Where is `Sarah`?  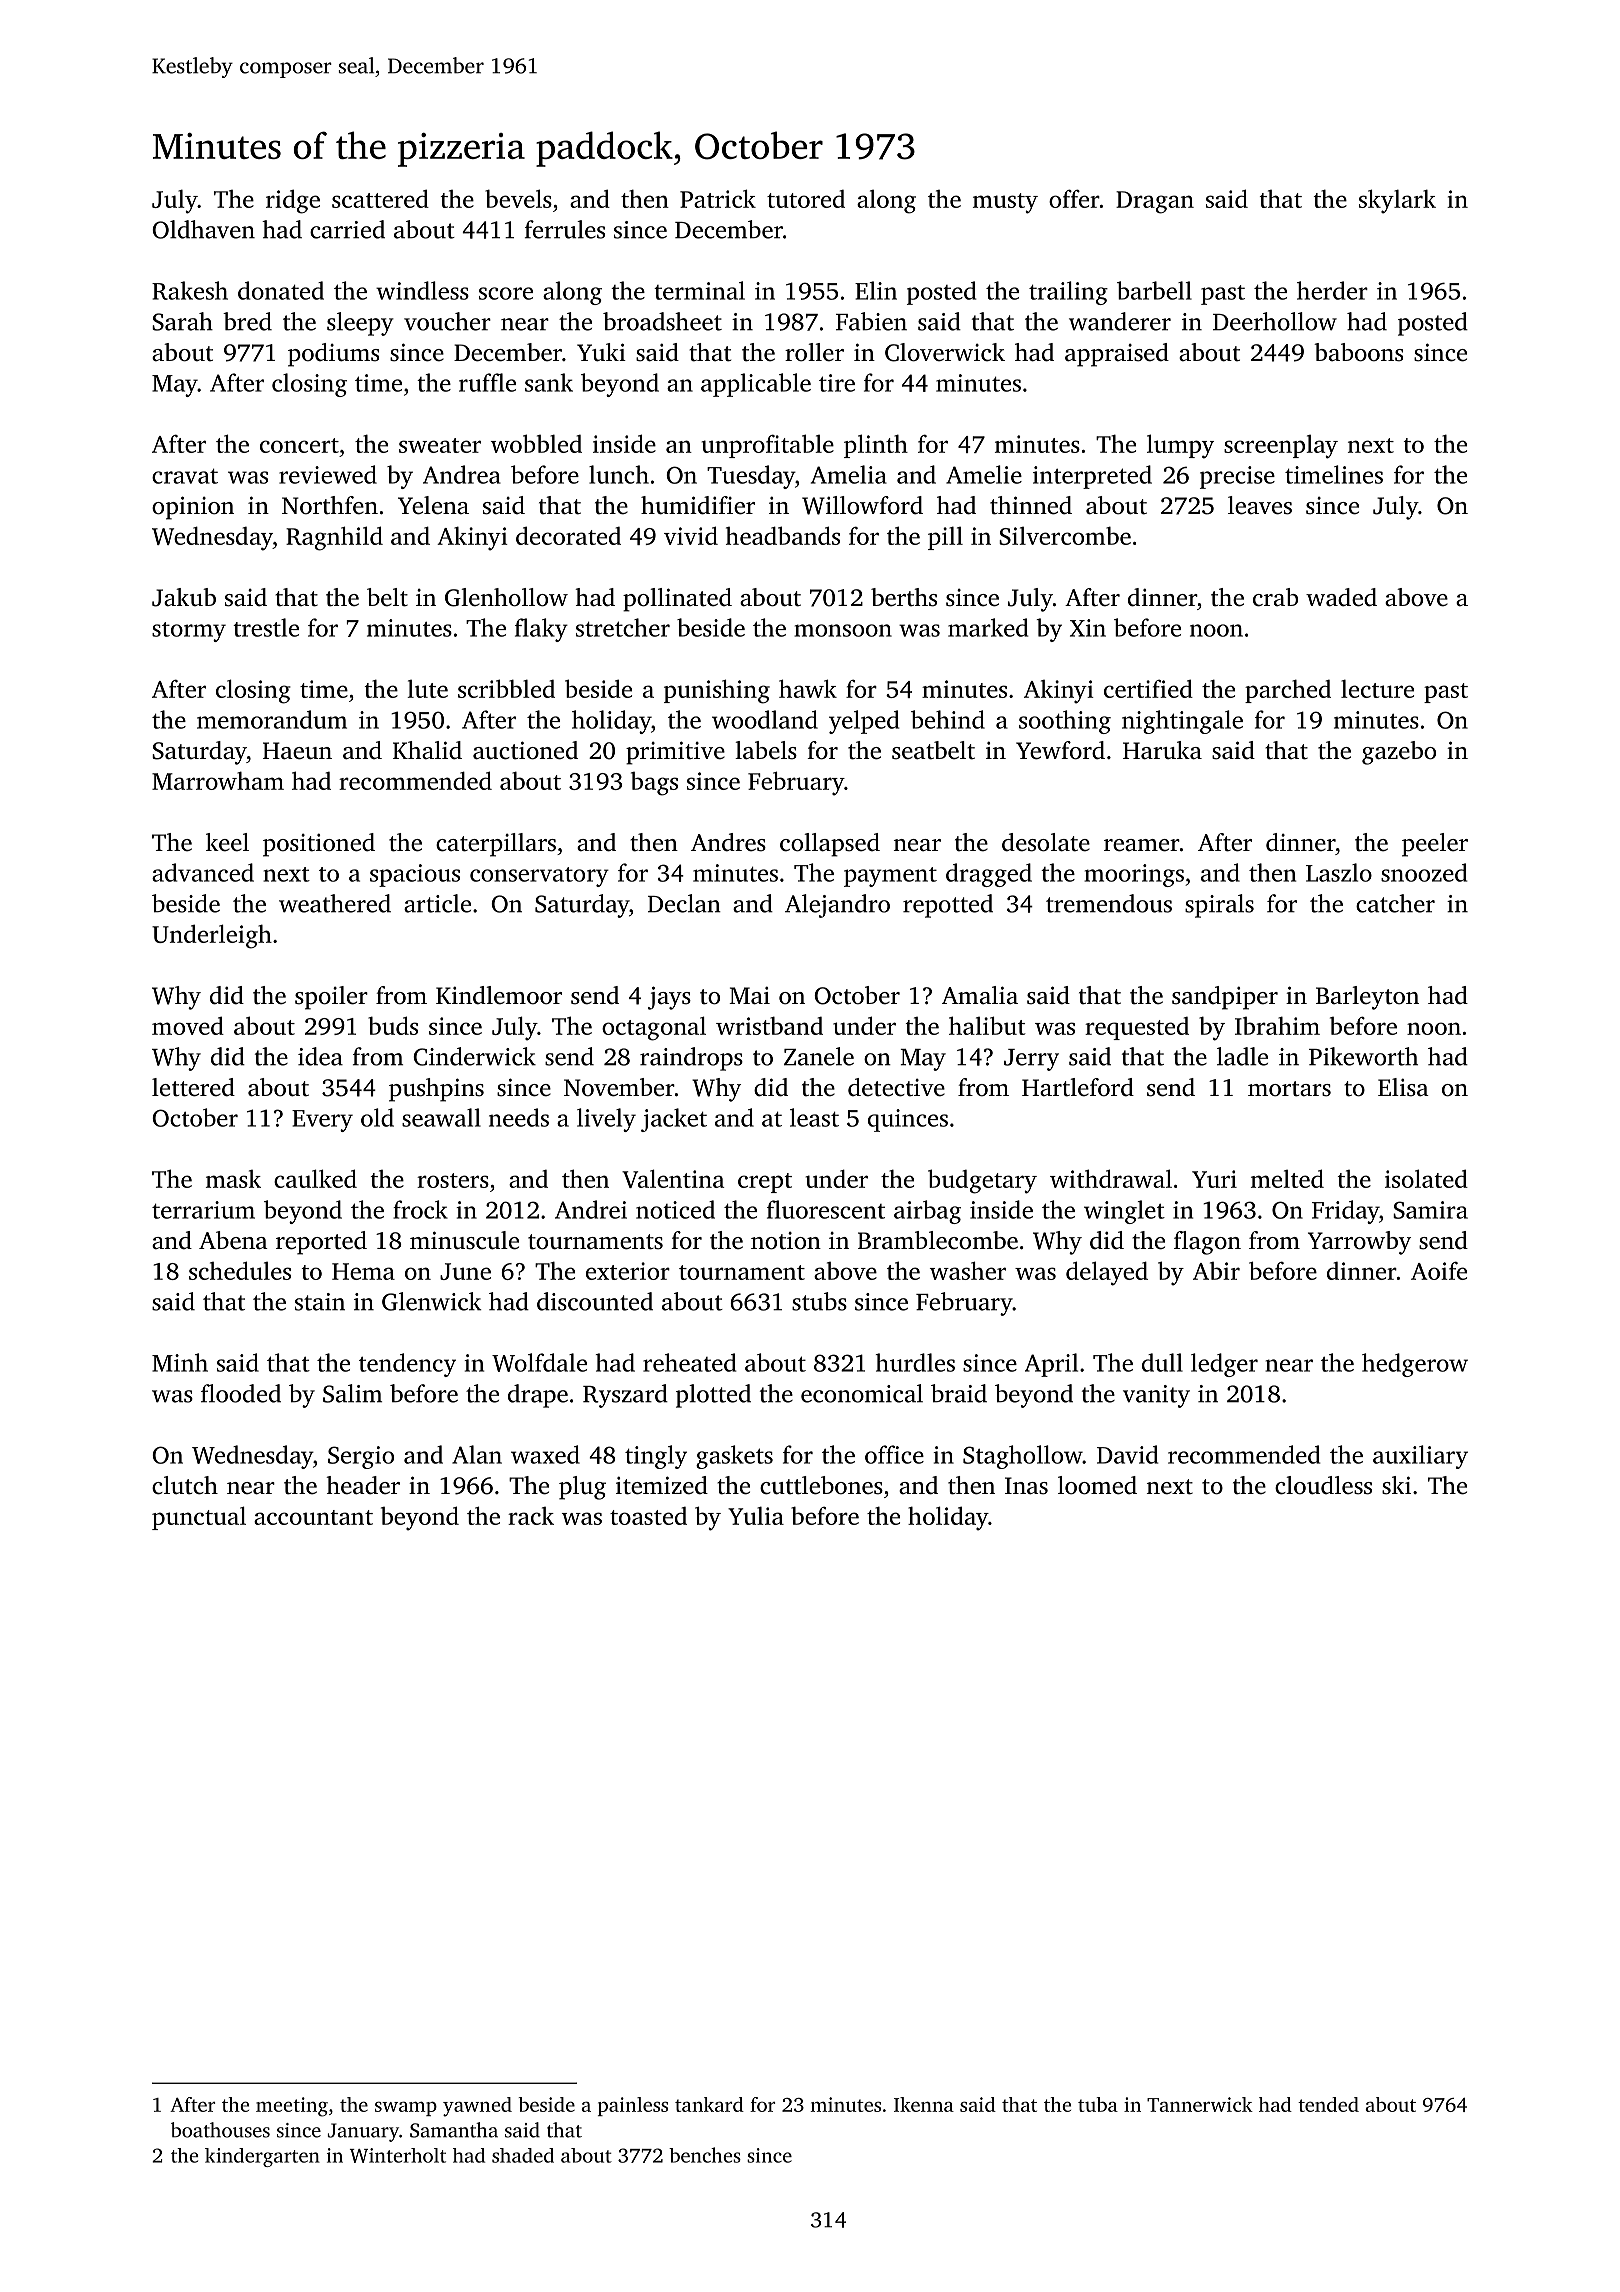
Sarah is located at coordinates (182, 321).
